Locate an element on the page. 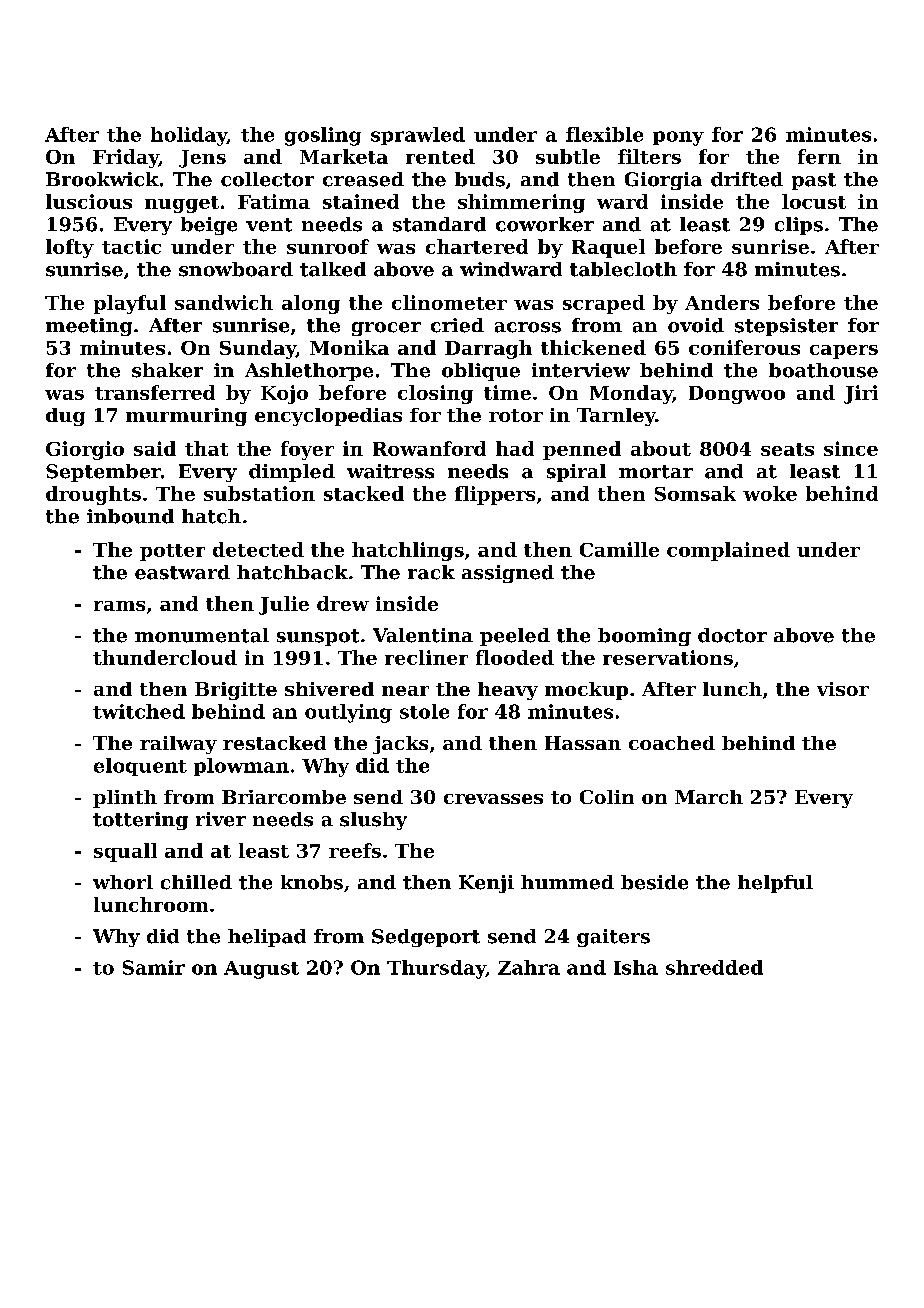 The height and width of the page is (1308, 924). helpful is located at coordinates (775, 884).
